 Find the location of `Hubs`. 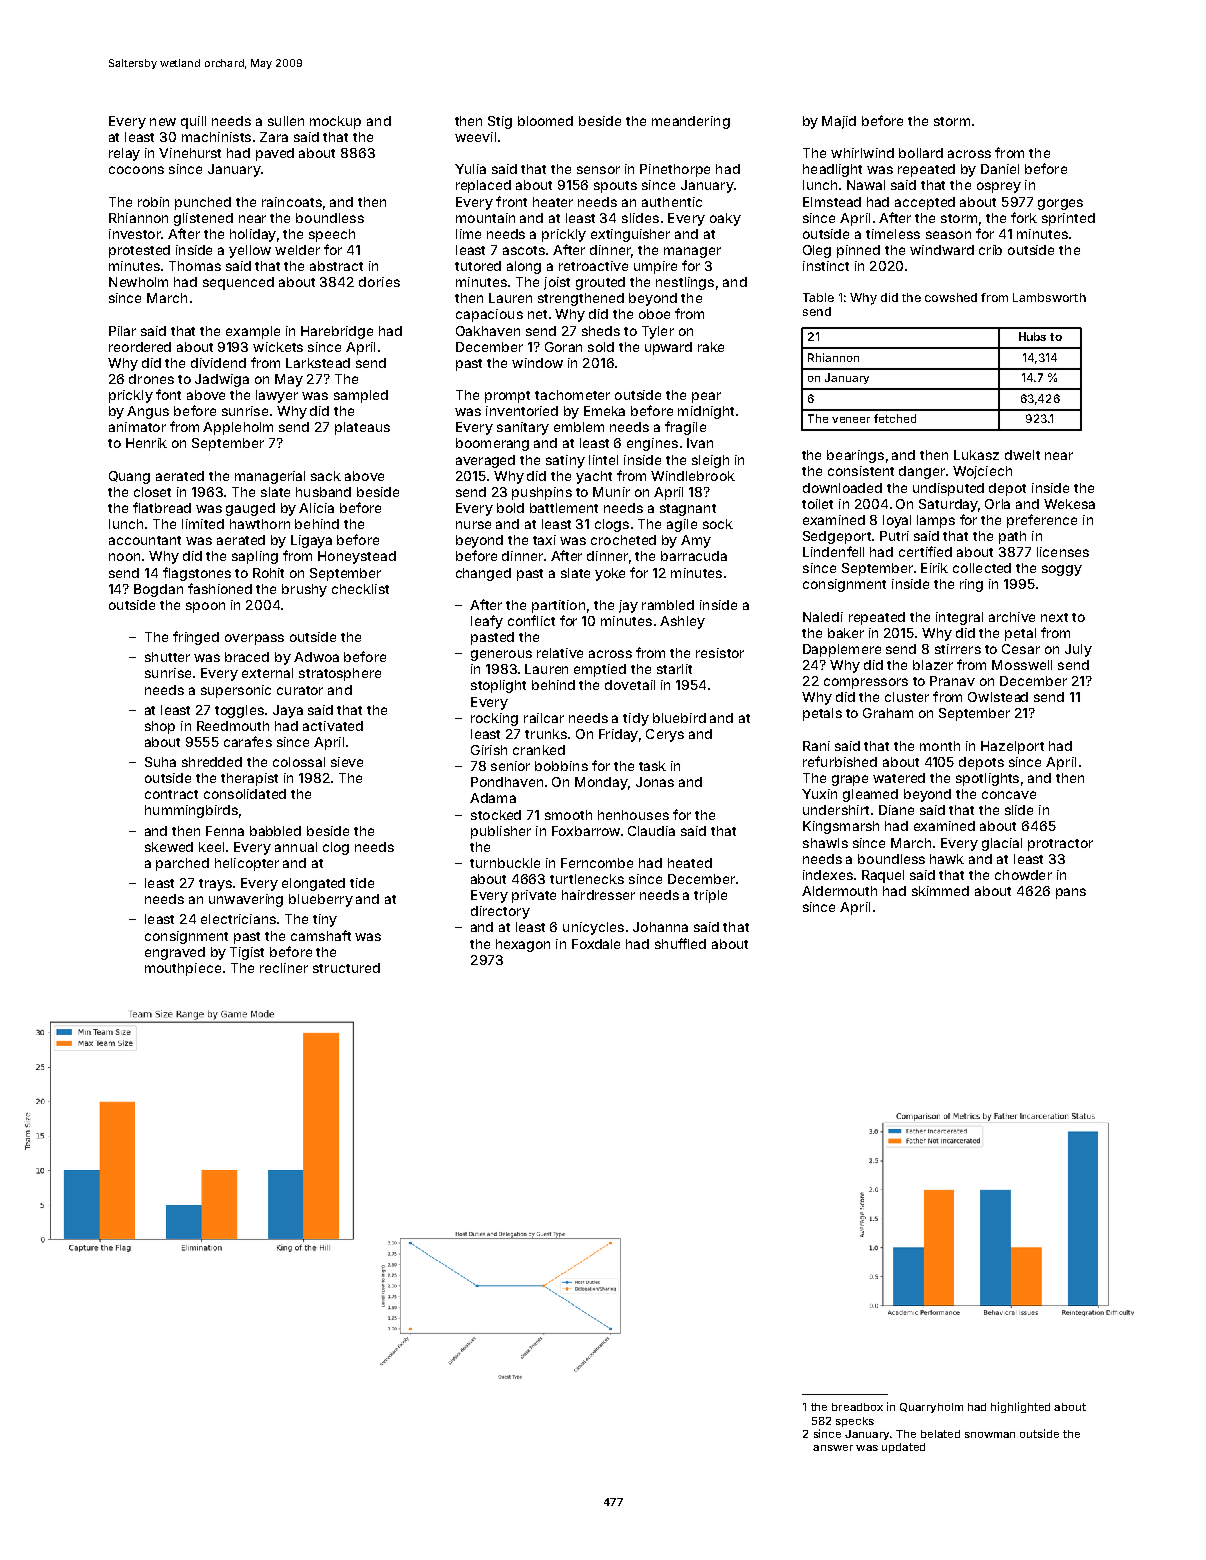

Hubs is located at coordinates (1032, 336).
